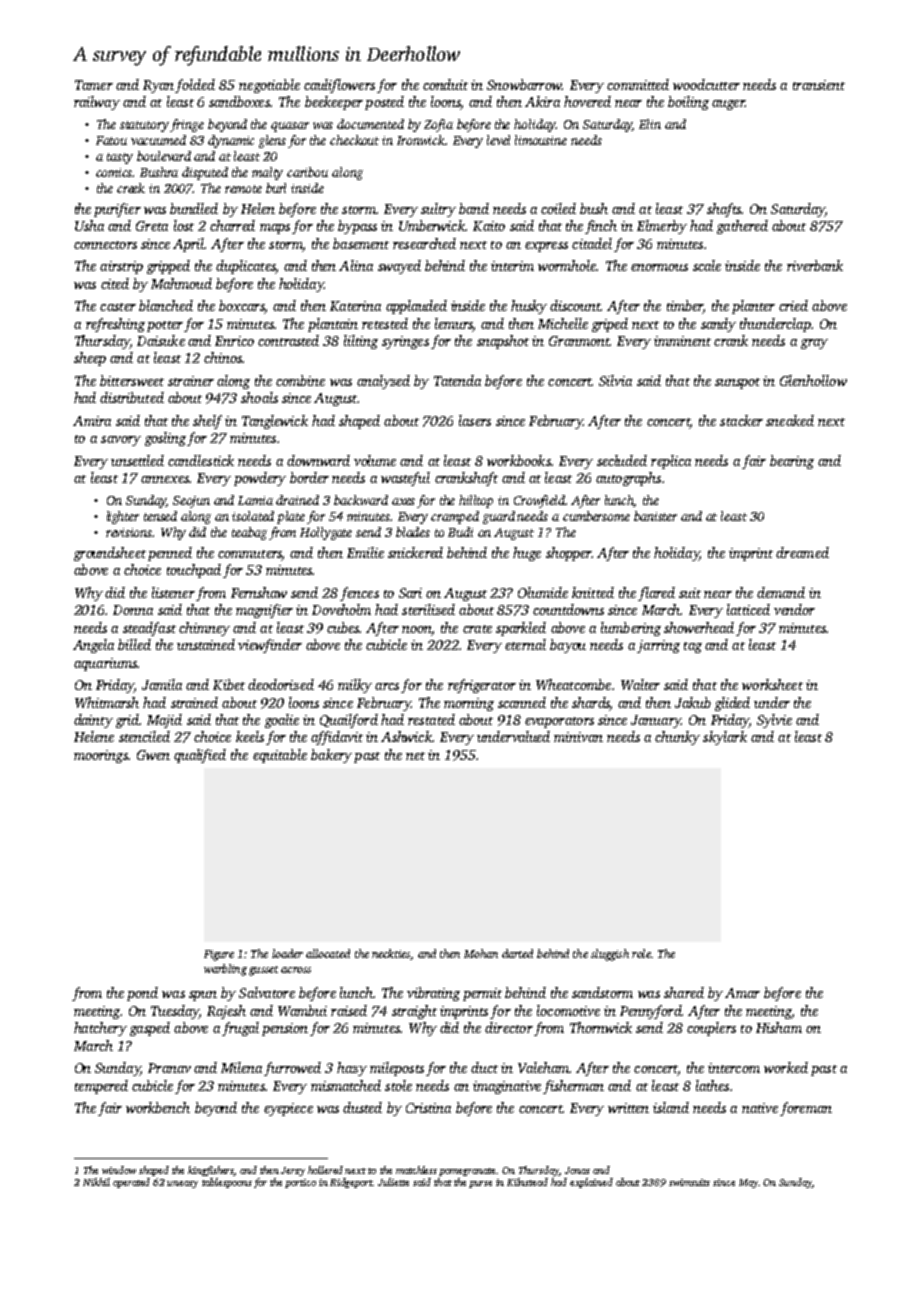  I want to click on planter, so click(753, 307).
